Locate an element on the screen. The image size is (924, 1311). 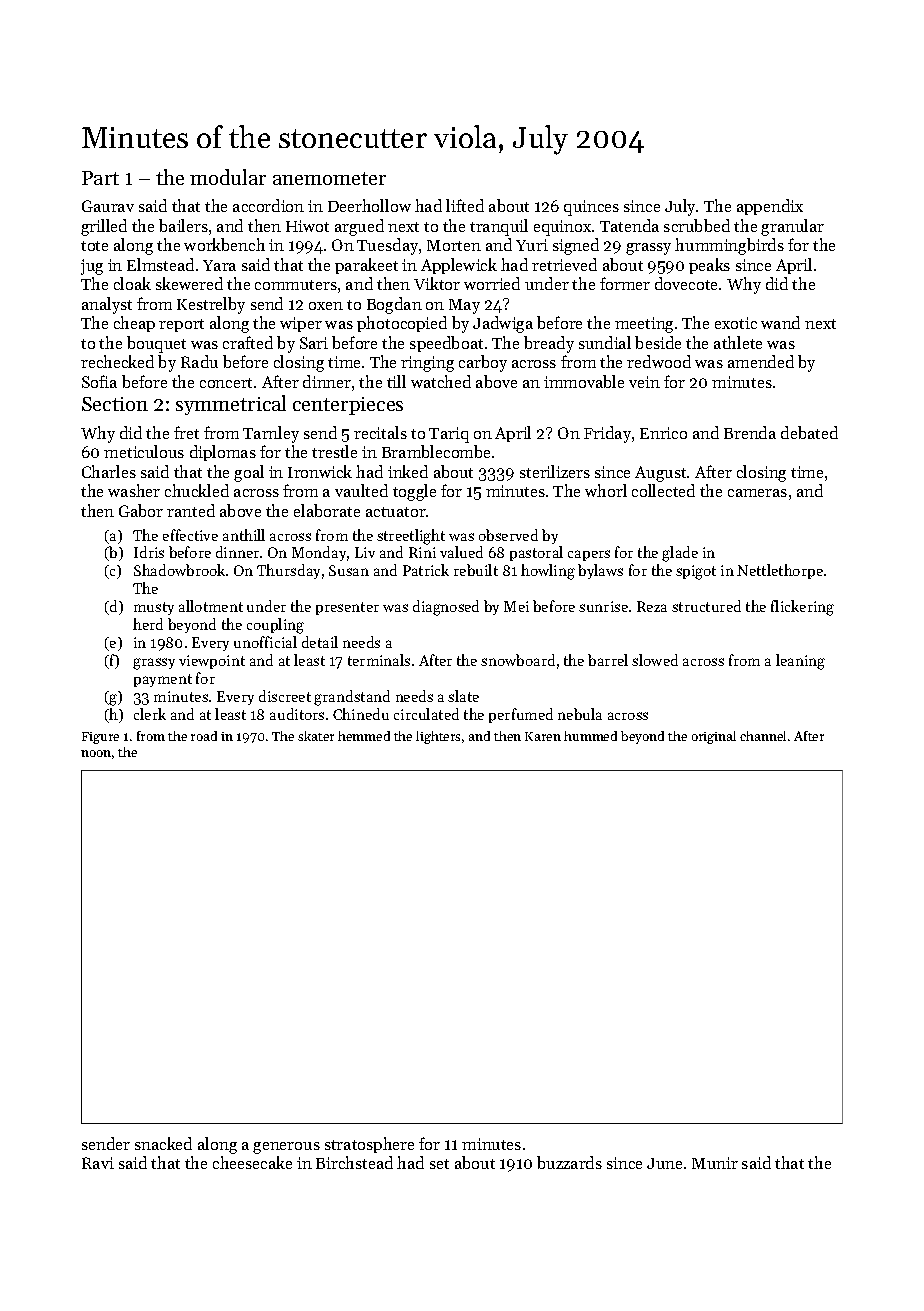
granular is located at coordinates (792, 227).
